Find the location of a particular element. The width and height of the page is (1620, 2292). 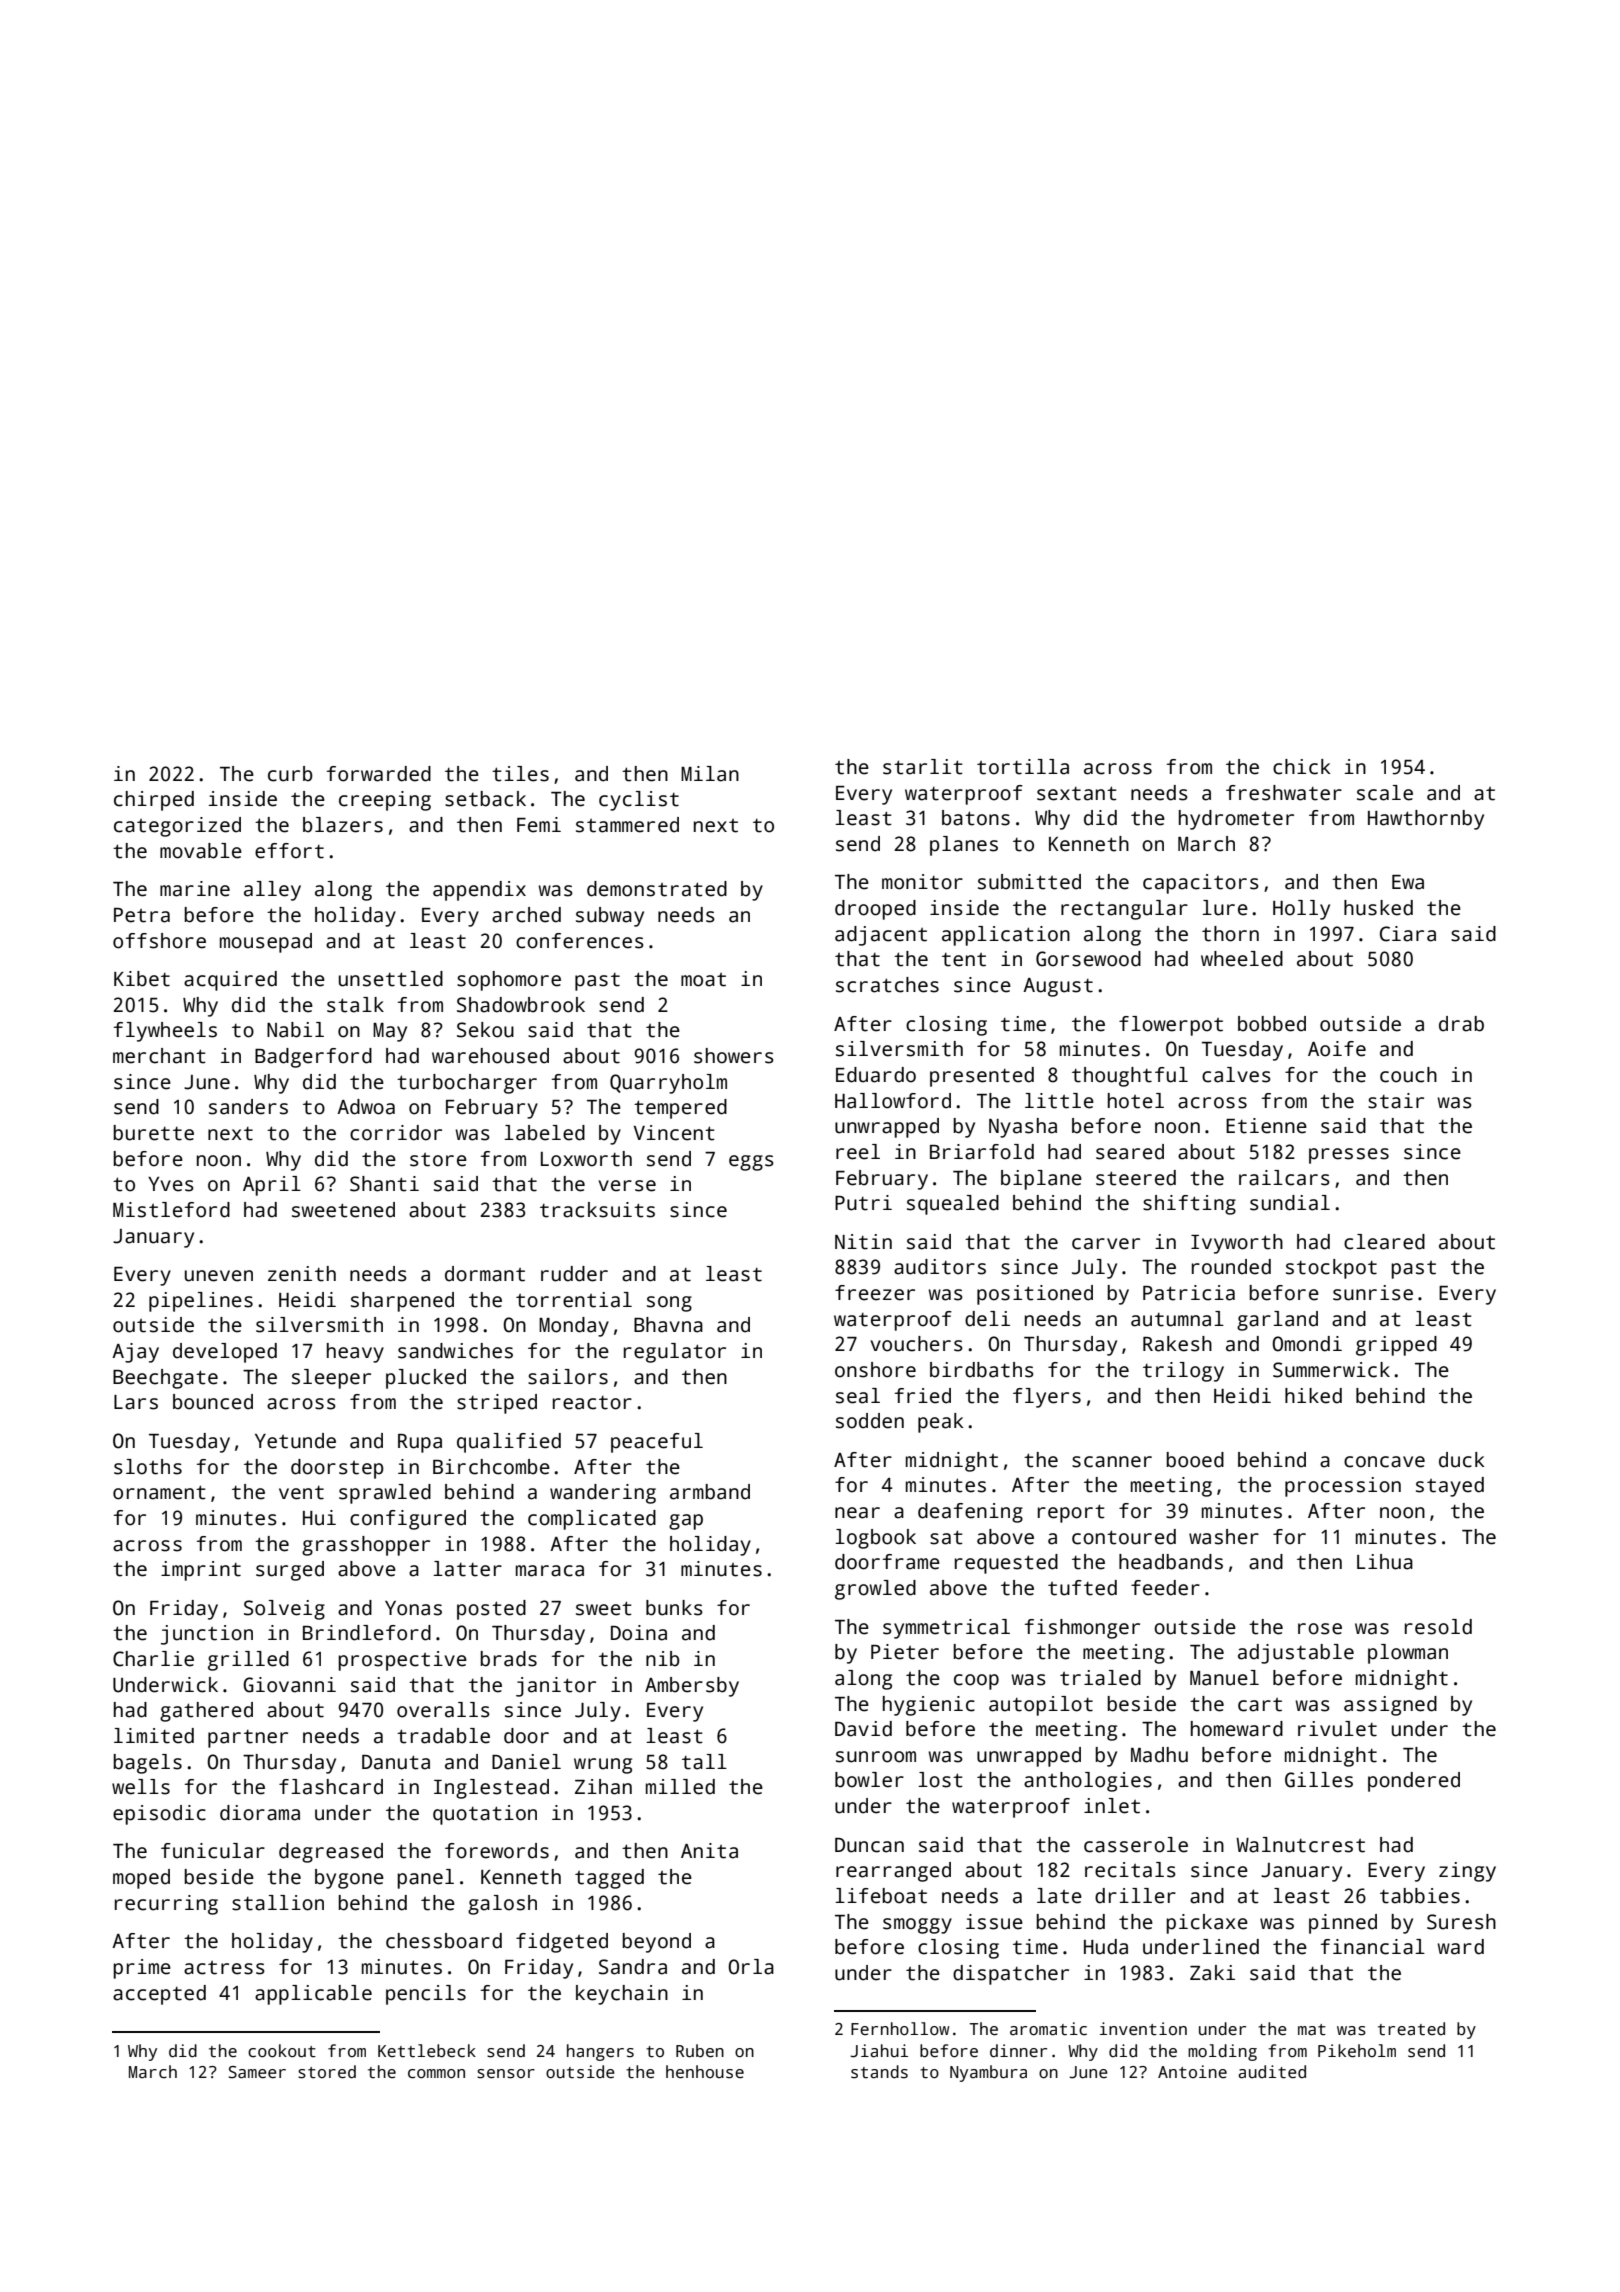

drab is located at coordinates (1461, 1024).
